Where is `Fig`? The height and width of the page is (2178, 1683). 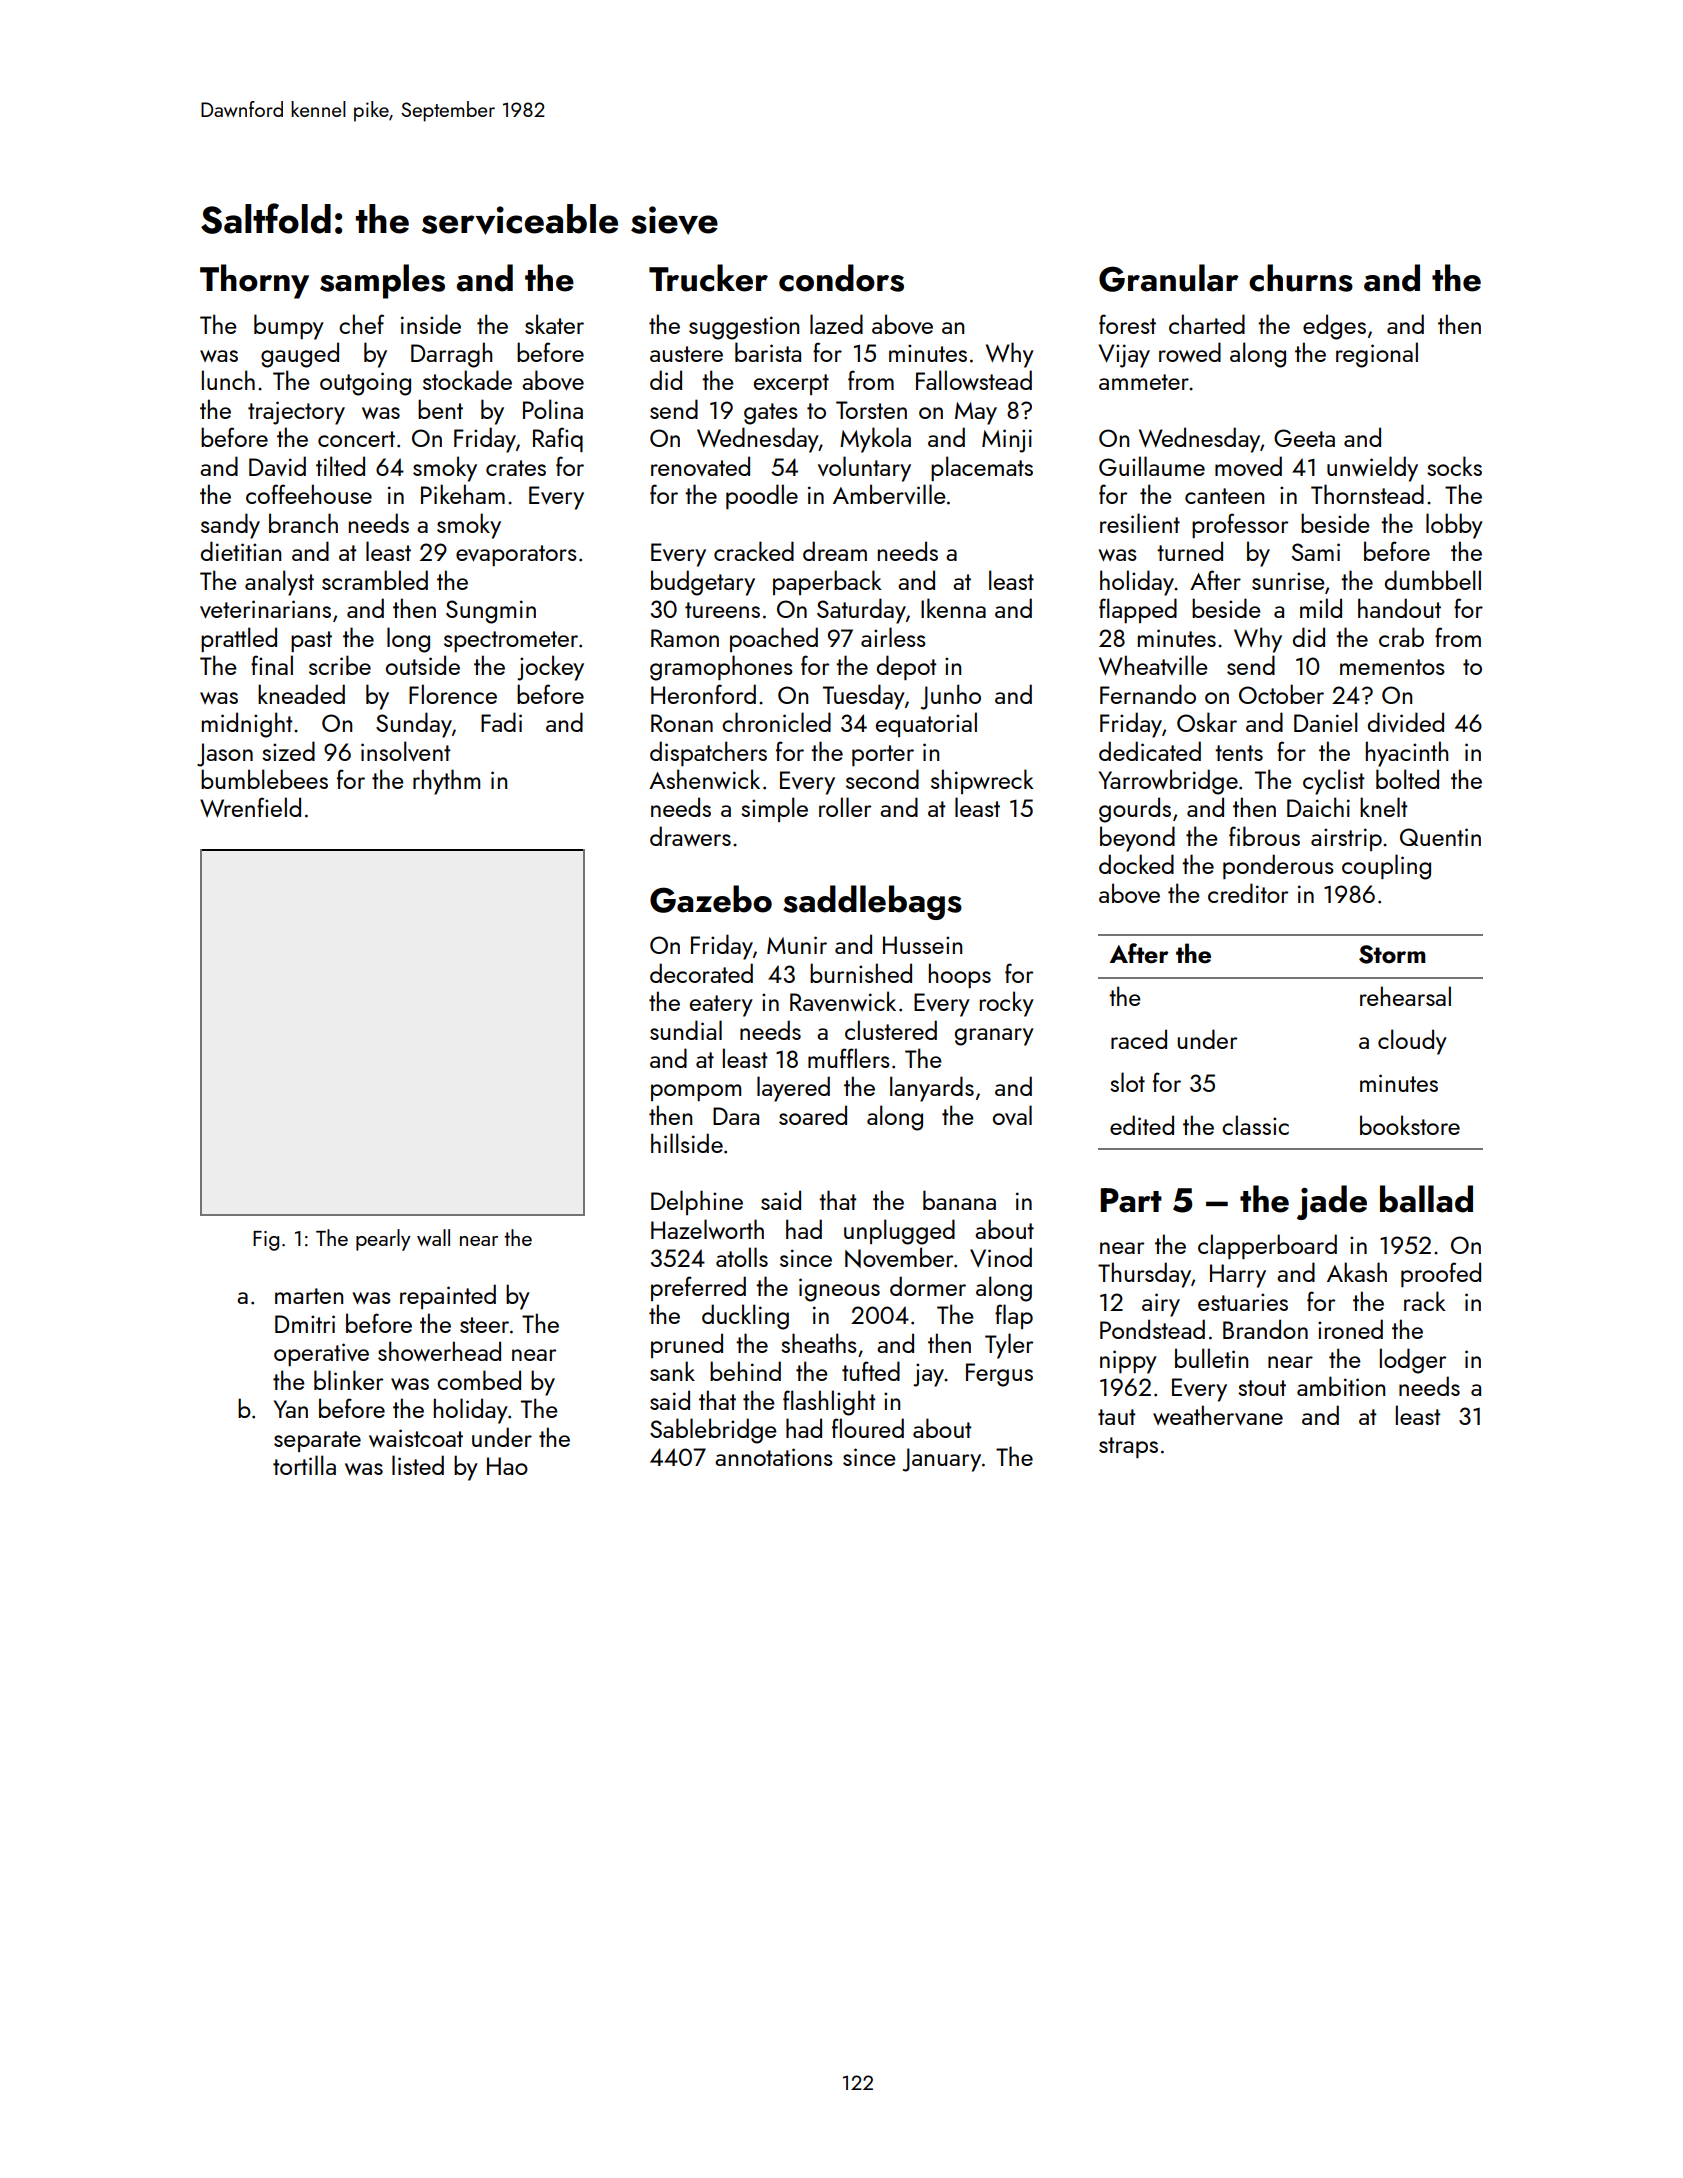 Fig is located at coordinates (266, 1241).
